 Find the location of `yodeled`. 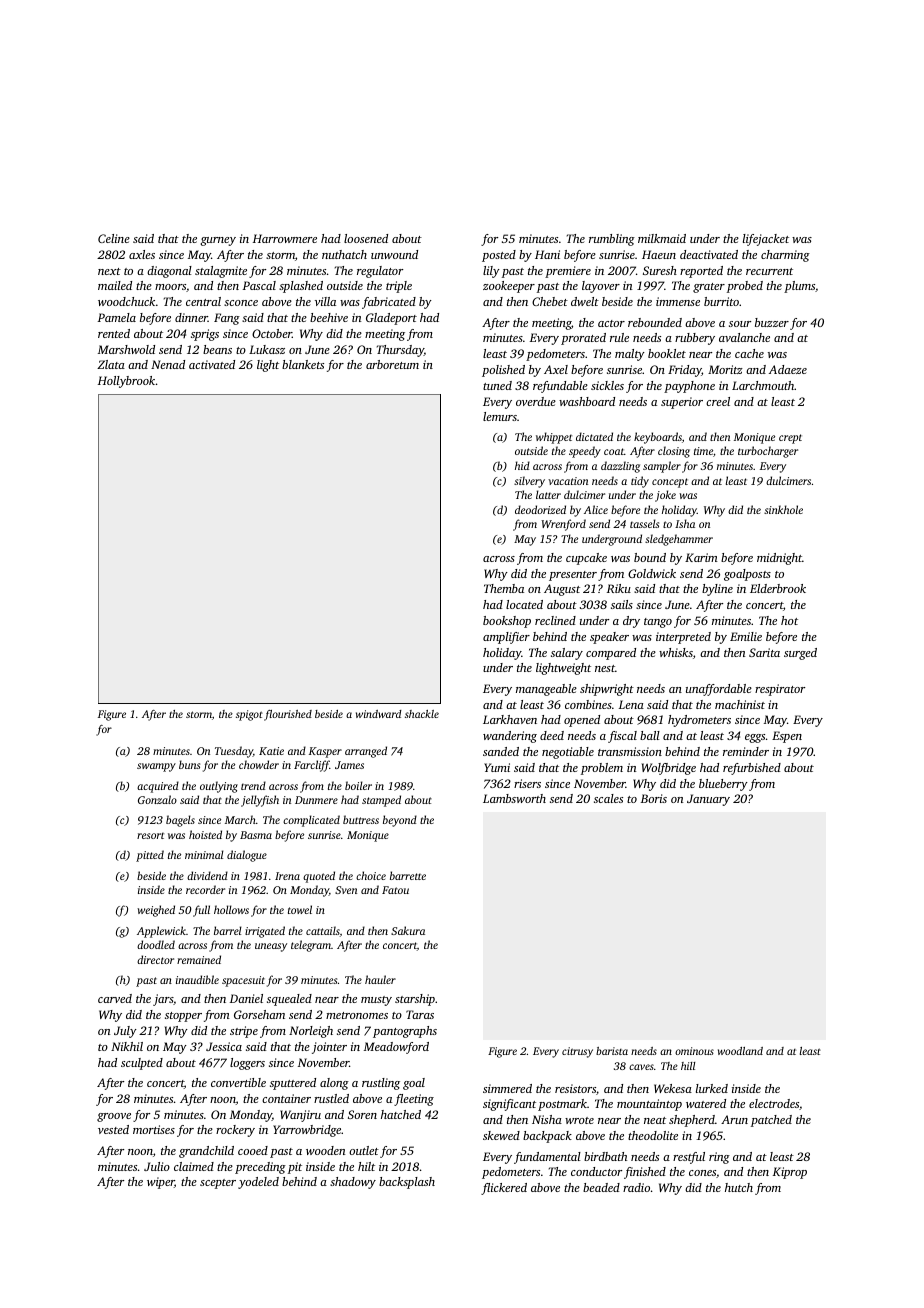

yodeled is located at coordinates (258, 1183).
